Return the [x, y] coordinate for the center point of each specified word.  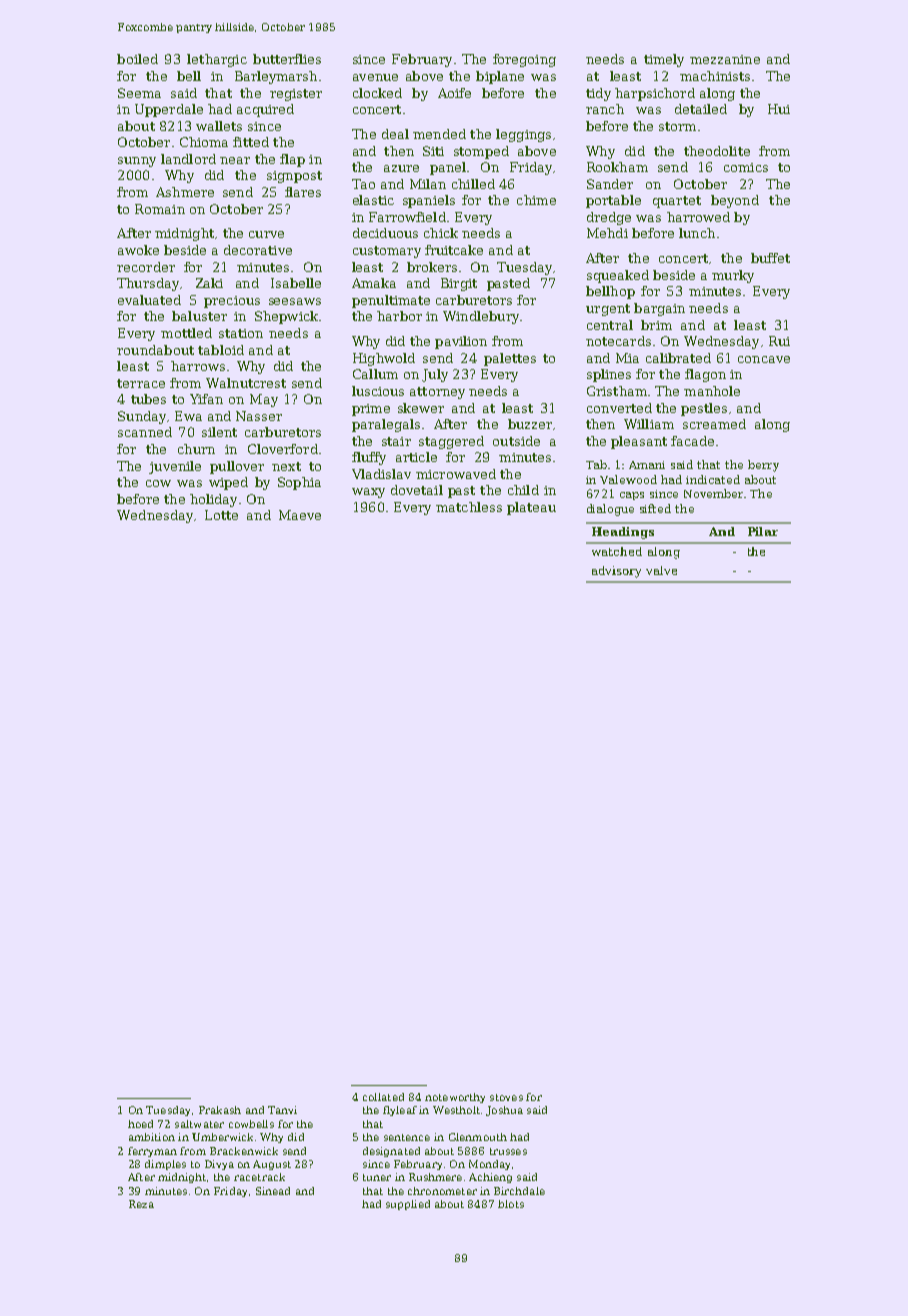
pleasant [639, 442]
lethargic [217, 60]
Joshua [504, 1111]
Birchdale [519, 1191]
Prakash [220, 1110]
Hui [779, 109]
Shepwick [286, 317]
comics [746, 167]
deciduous [385, 233]
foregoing [524, 60]
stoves [506, 1097]
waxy [368, 493]
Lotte [221, 515]
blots [511, 1204]
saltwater [199, 1124]
